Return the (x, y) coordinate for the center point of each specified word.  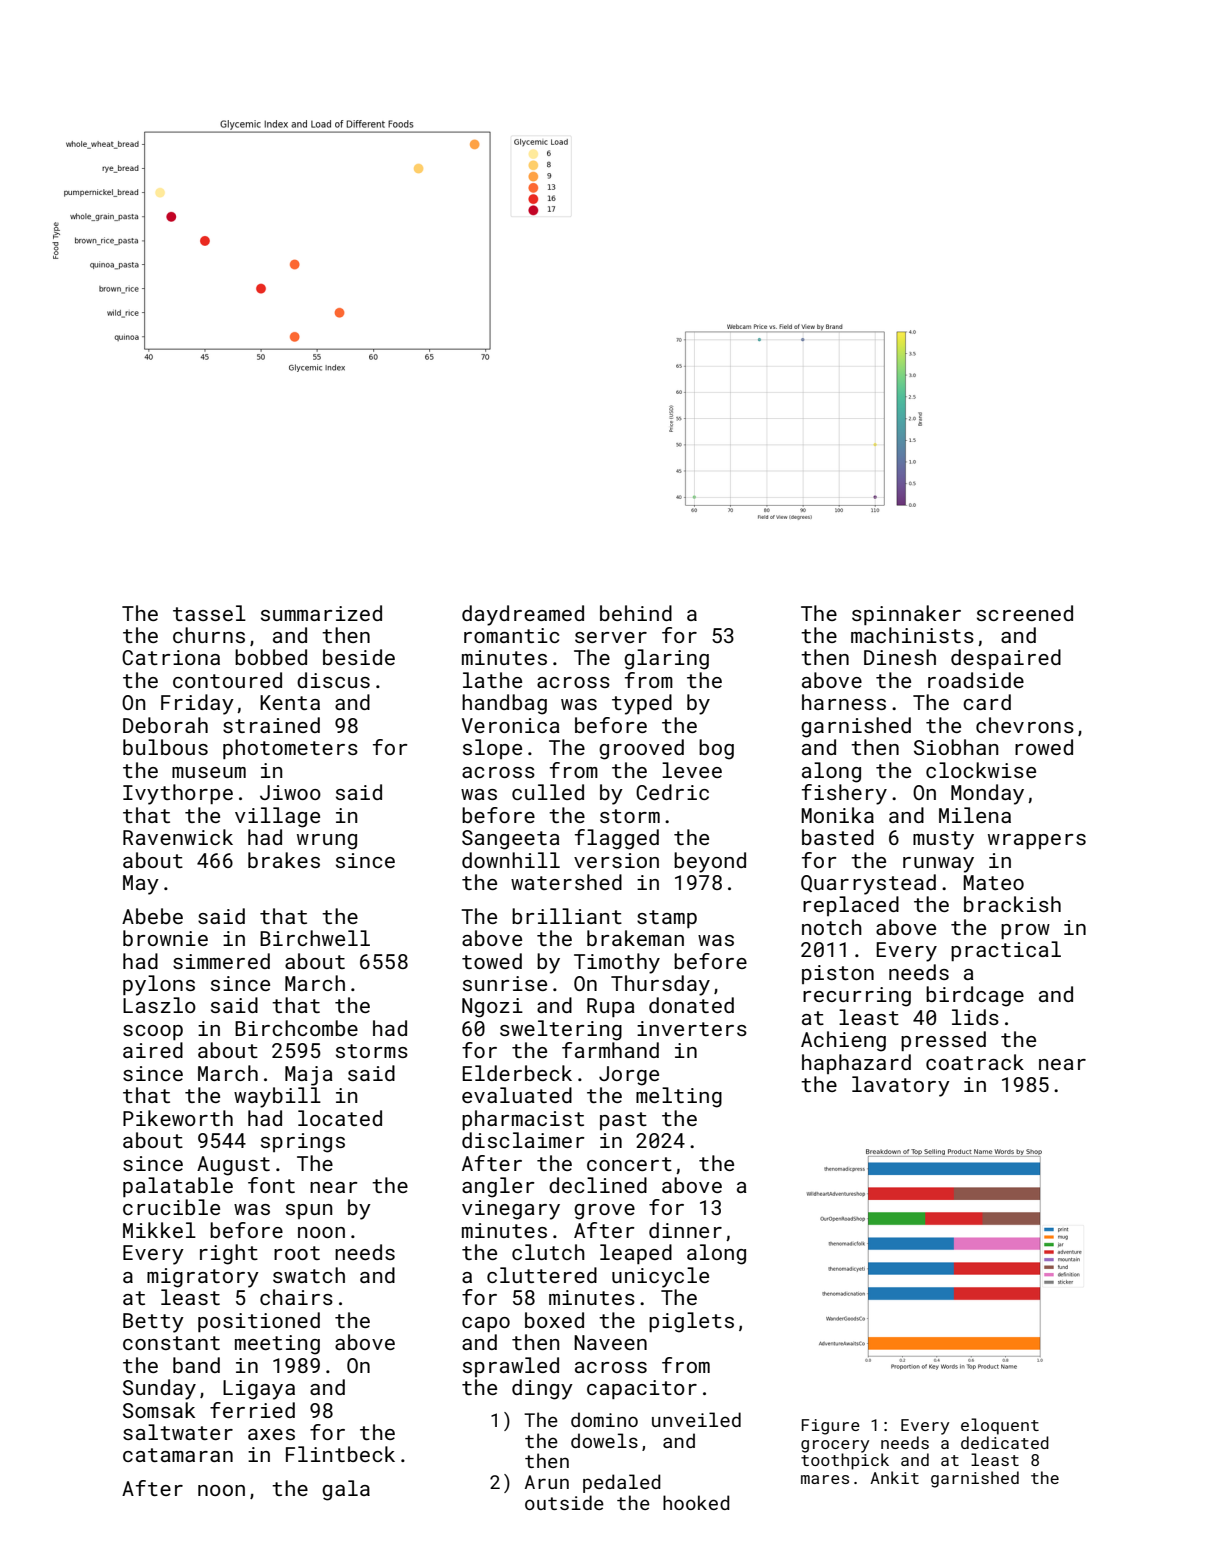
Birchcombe (296, 1028)
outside (564, 1502)
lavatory (901, 1086)
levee (692, 770)
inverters (692, 1028)
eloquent (1000, 1426)
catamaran (178, 1455)
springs (303, 1143)
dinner (685, 1230)
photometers (290, 749)
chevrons (1025, 725)
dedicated (1005, 1442)
